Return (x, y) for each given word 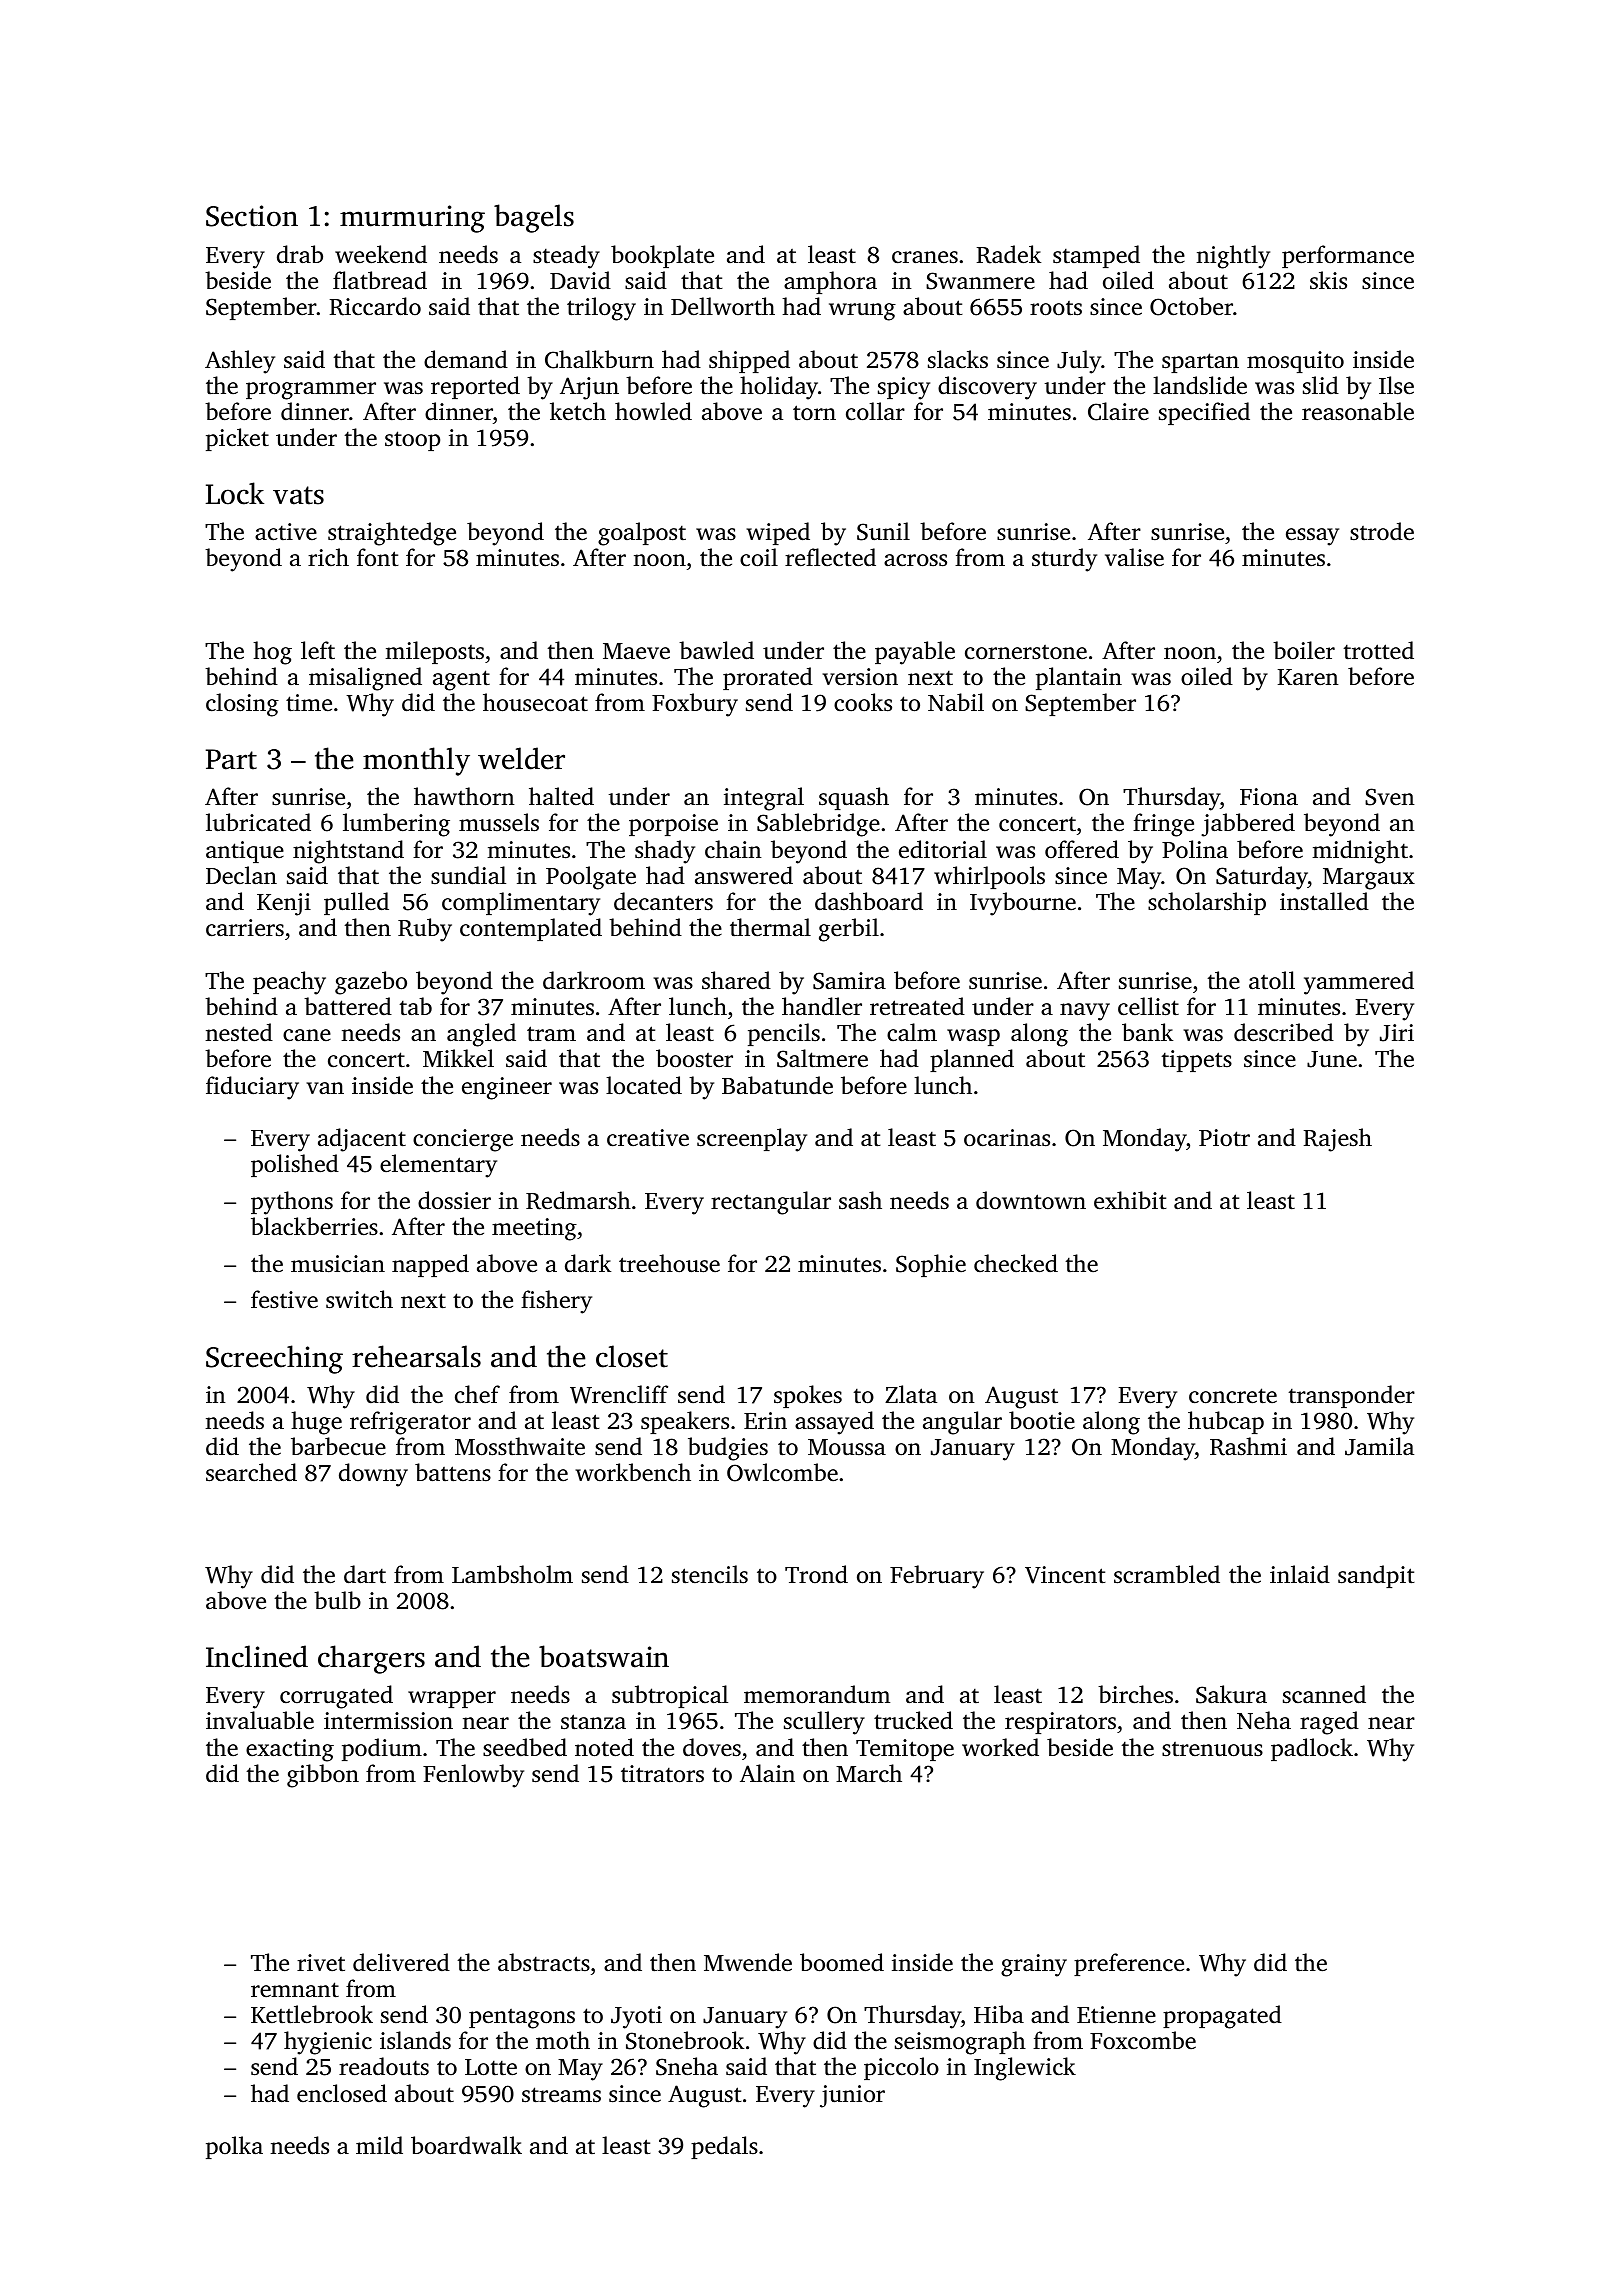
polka (234, 2147)
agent (461, 680)
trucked (913, 1720)
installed (1324, 901)
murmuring (412, 219)
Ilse (1396, 385)
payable (915, 653)
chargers (371, 1659)
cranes (925, 257)
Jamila (1379, 1446)
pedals (724, 2147)
